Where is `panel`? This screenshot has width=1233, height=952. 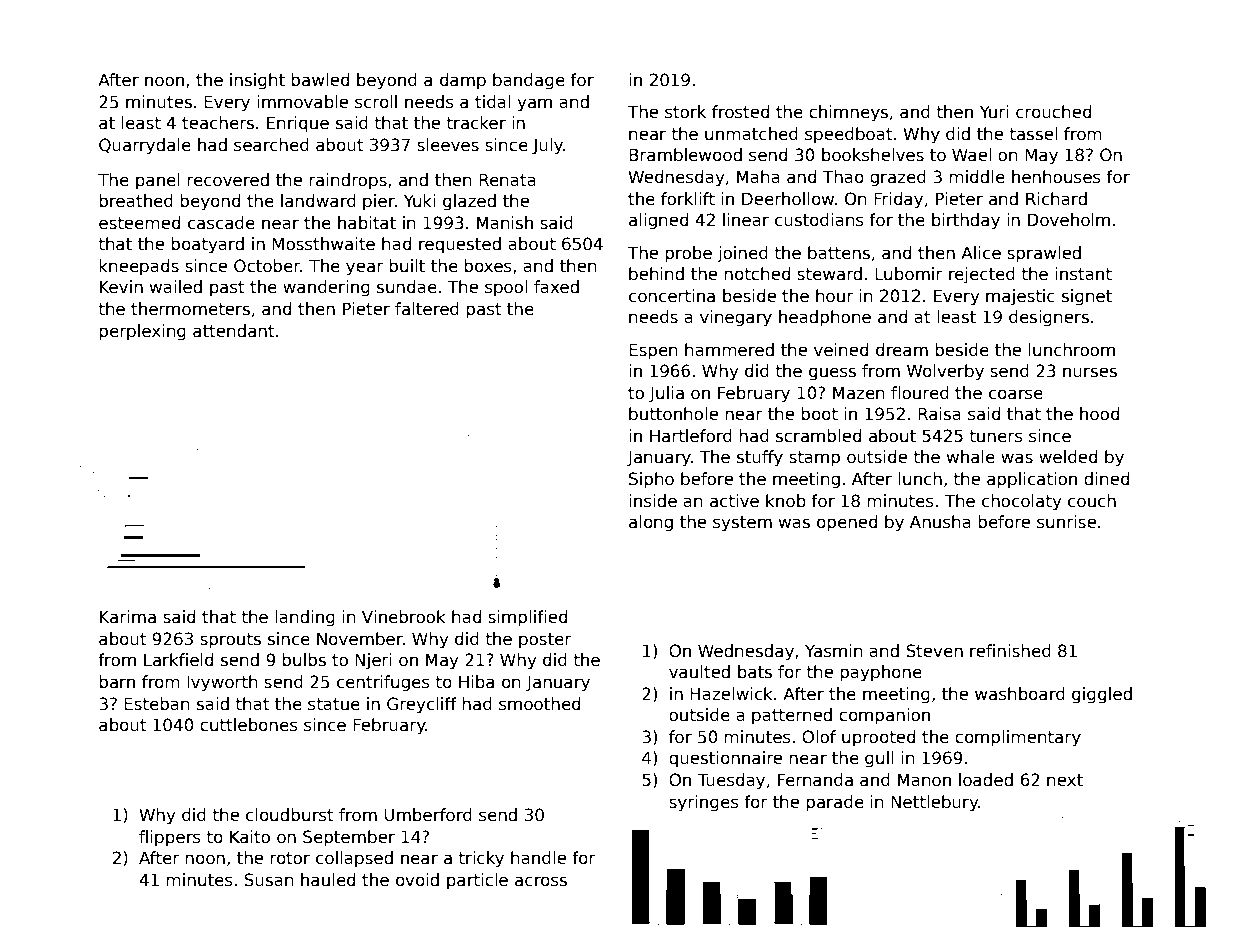 panel is located at coordinates (158, 181).
